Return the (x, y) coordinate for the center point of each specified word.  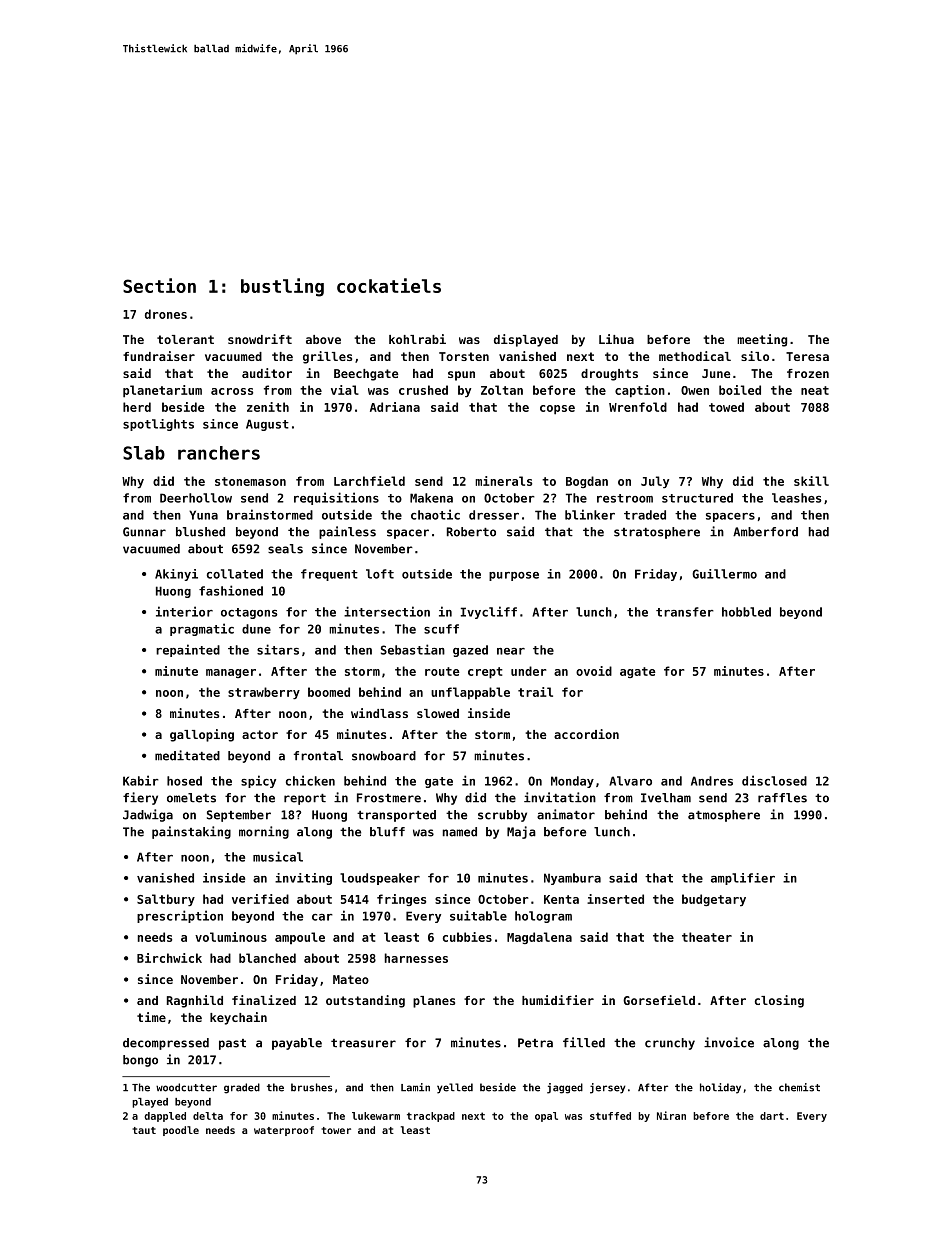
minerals (503, 481)
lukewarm (376, 1116)
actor (260, 734)
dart (772, 1116)
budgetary (714, 900)
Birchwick (169, 958)
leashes (796, 498)
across (232, 391)
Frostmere (389, 798)
